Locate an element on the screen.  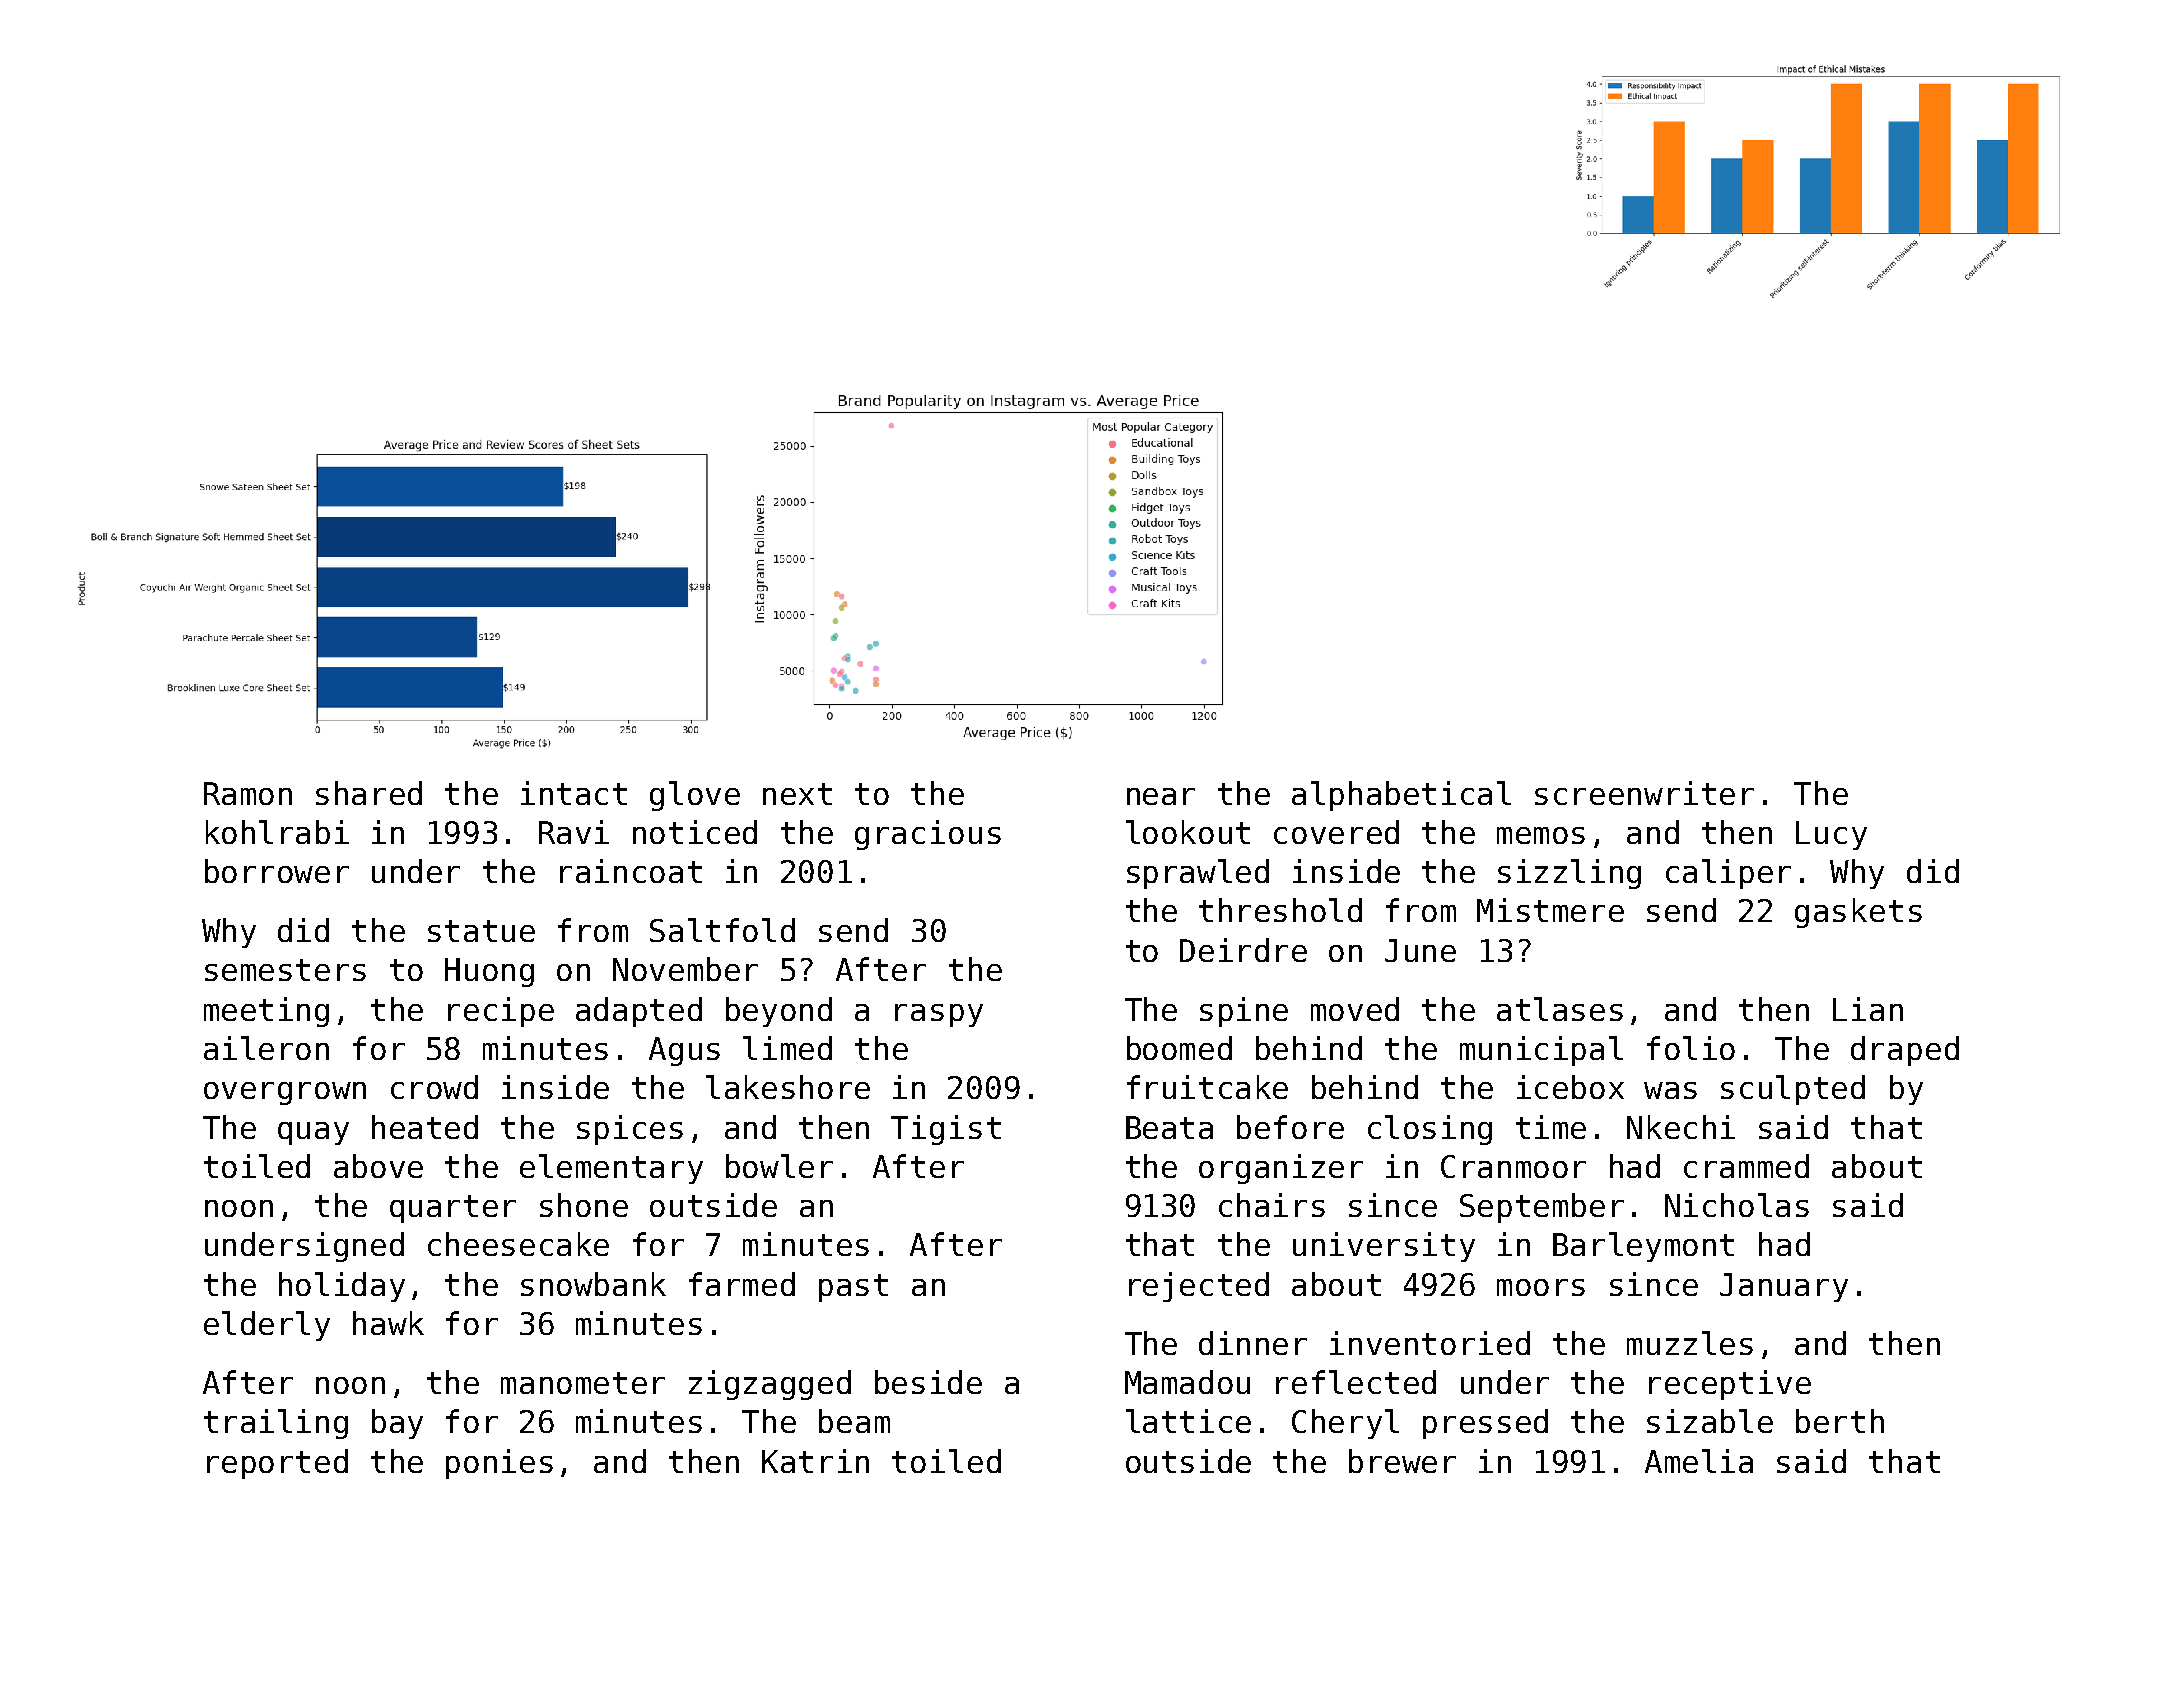
caliper is located at coordinates (1728, 874).
